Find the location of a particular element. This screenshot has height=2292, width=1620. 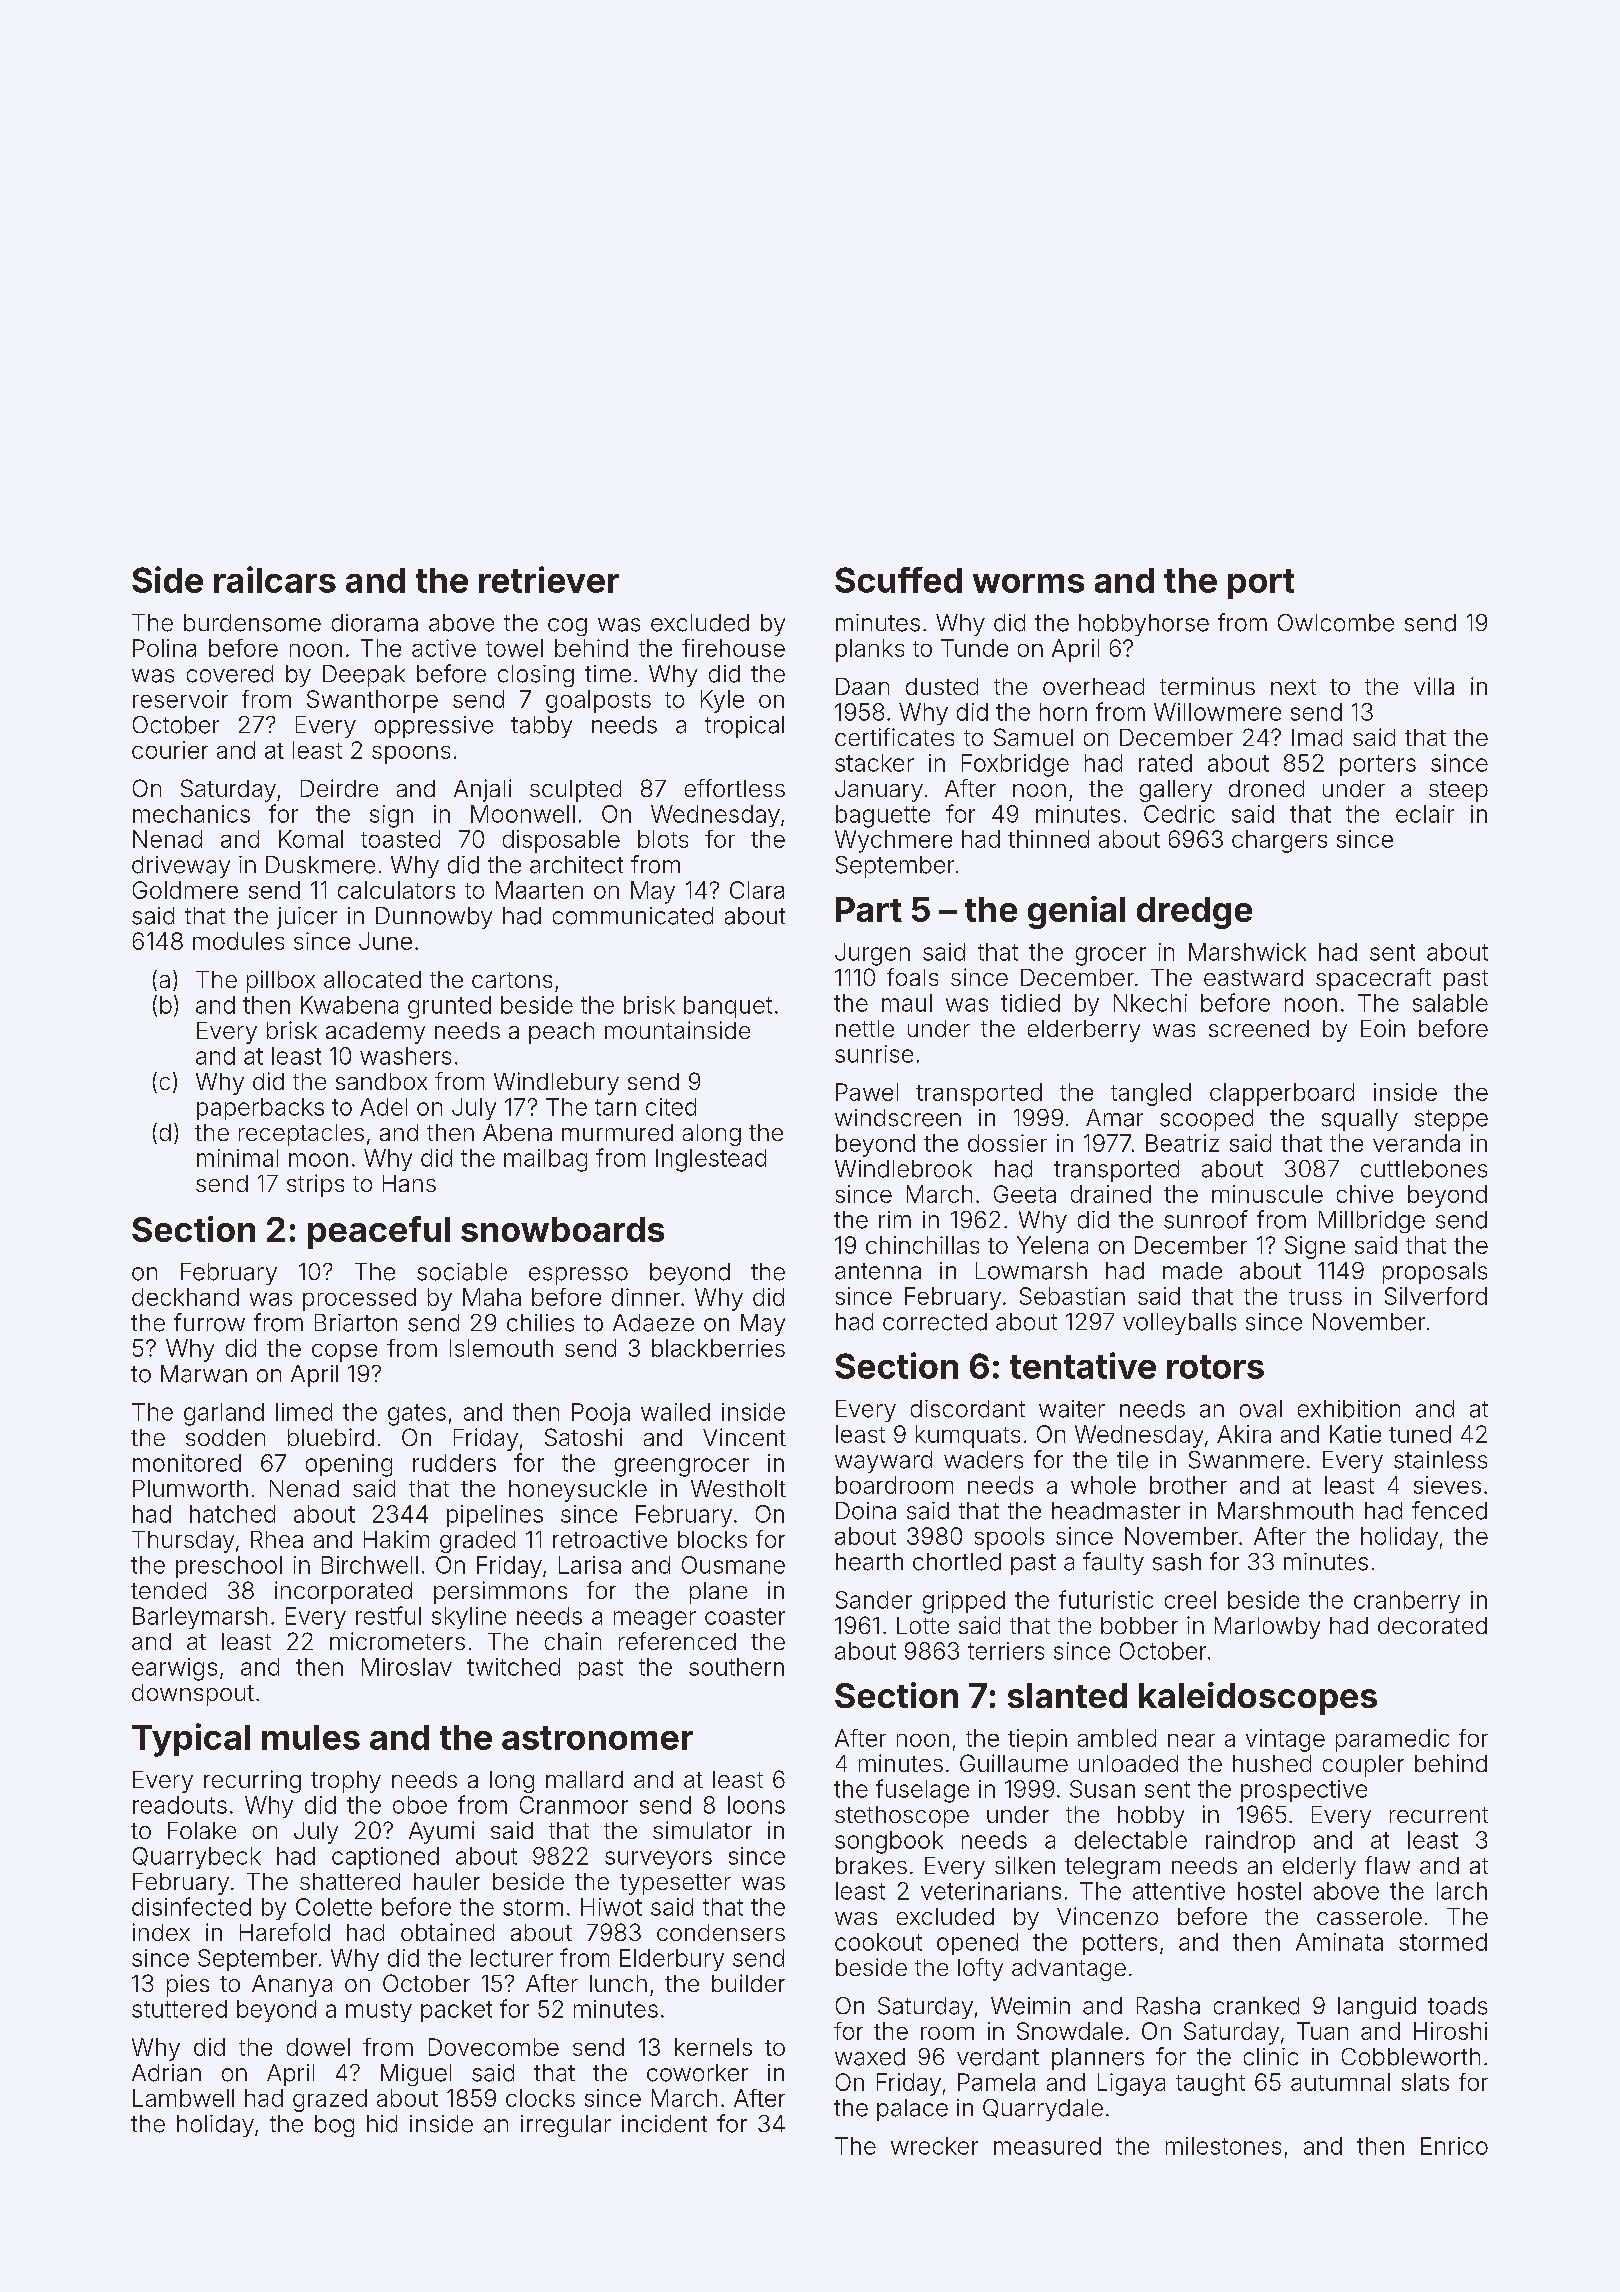

made is located at coordinates (1192, 1271).
